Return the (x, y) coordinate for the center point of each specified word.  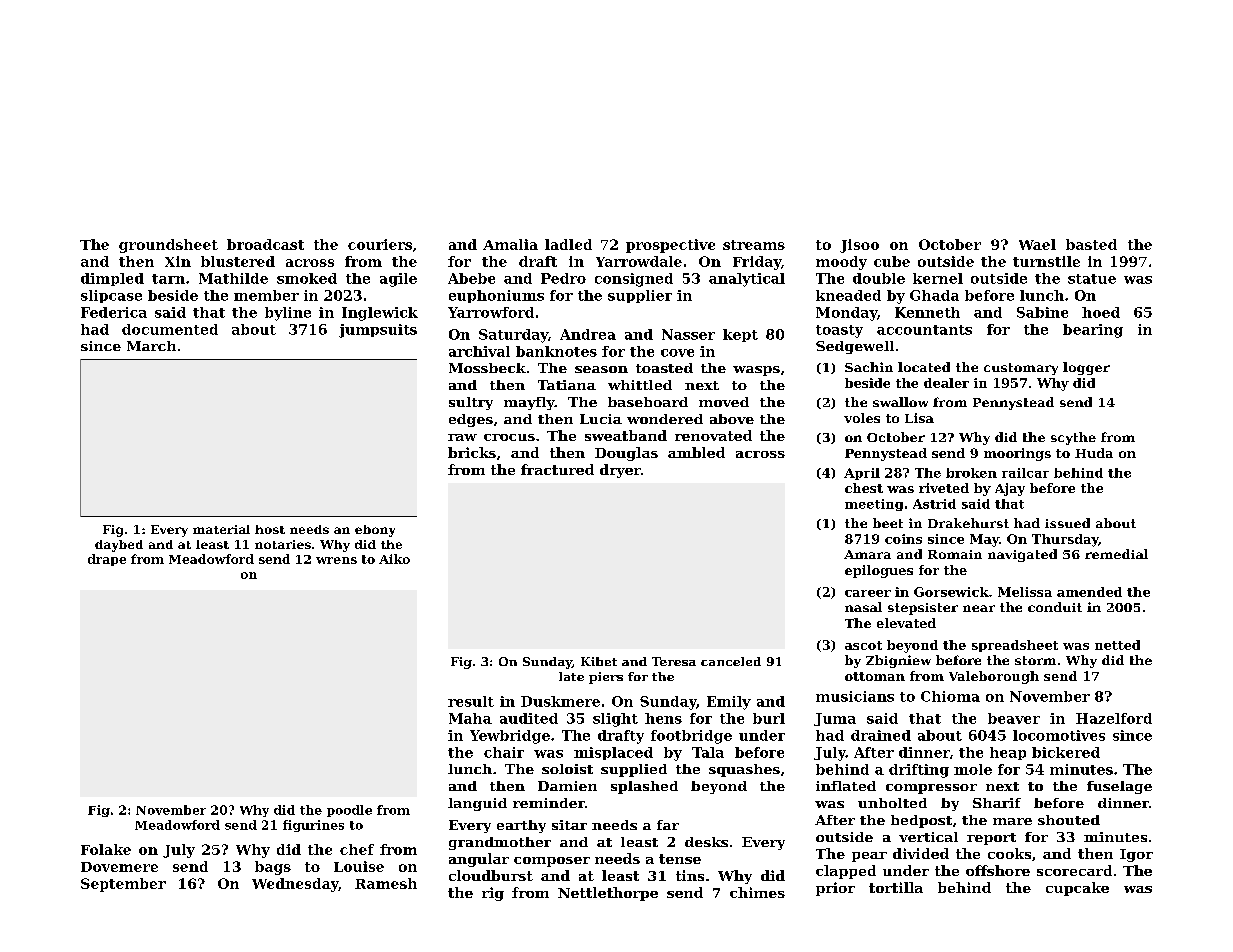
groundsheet (168, 246)
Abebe (471, 278)
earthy (521, 826)
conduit (1055, 607)
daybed (119, 546)
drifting (919, 771)
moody (841, 263)
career (868, 593)
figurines (313, 826)
